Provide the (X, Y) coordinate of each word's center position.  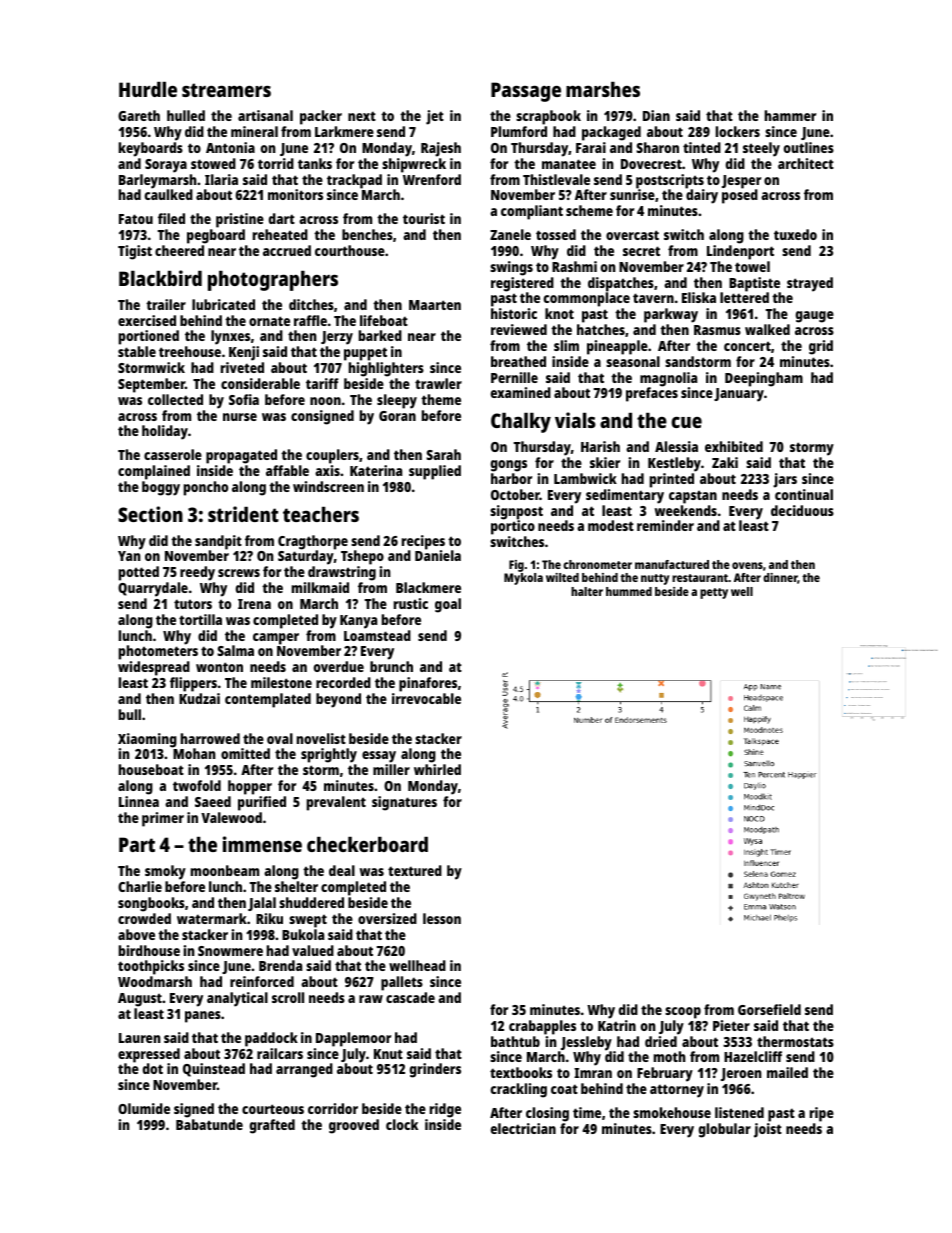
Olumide (144, 1108)
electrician (523, 1128)
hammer (790, 115)
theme (441, 399)
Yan (129, 556)
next (362, 116)
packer (321, 117)
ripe (822, 1114)
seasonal (633, 361)
